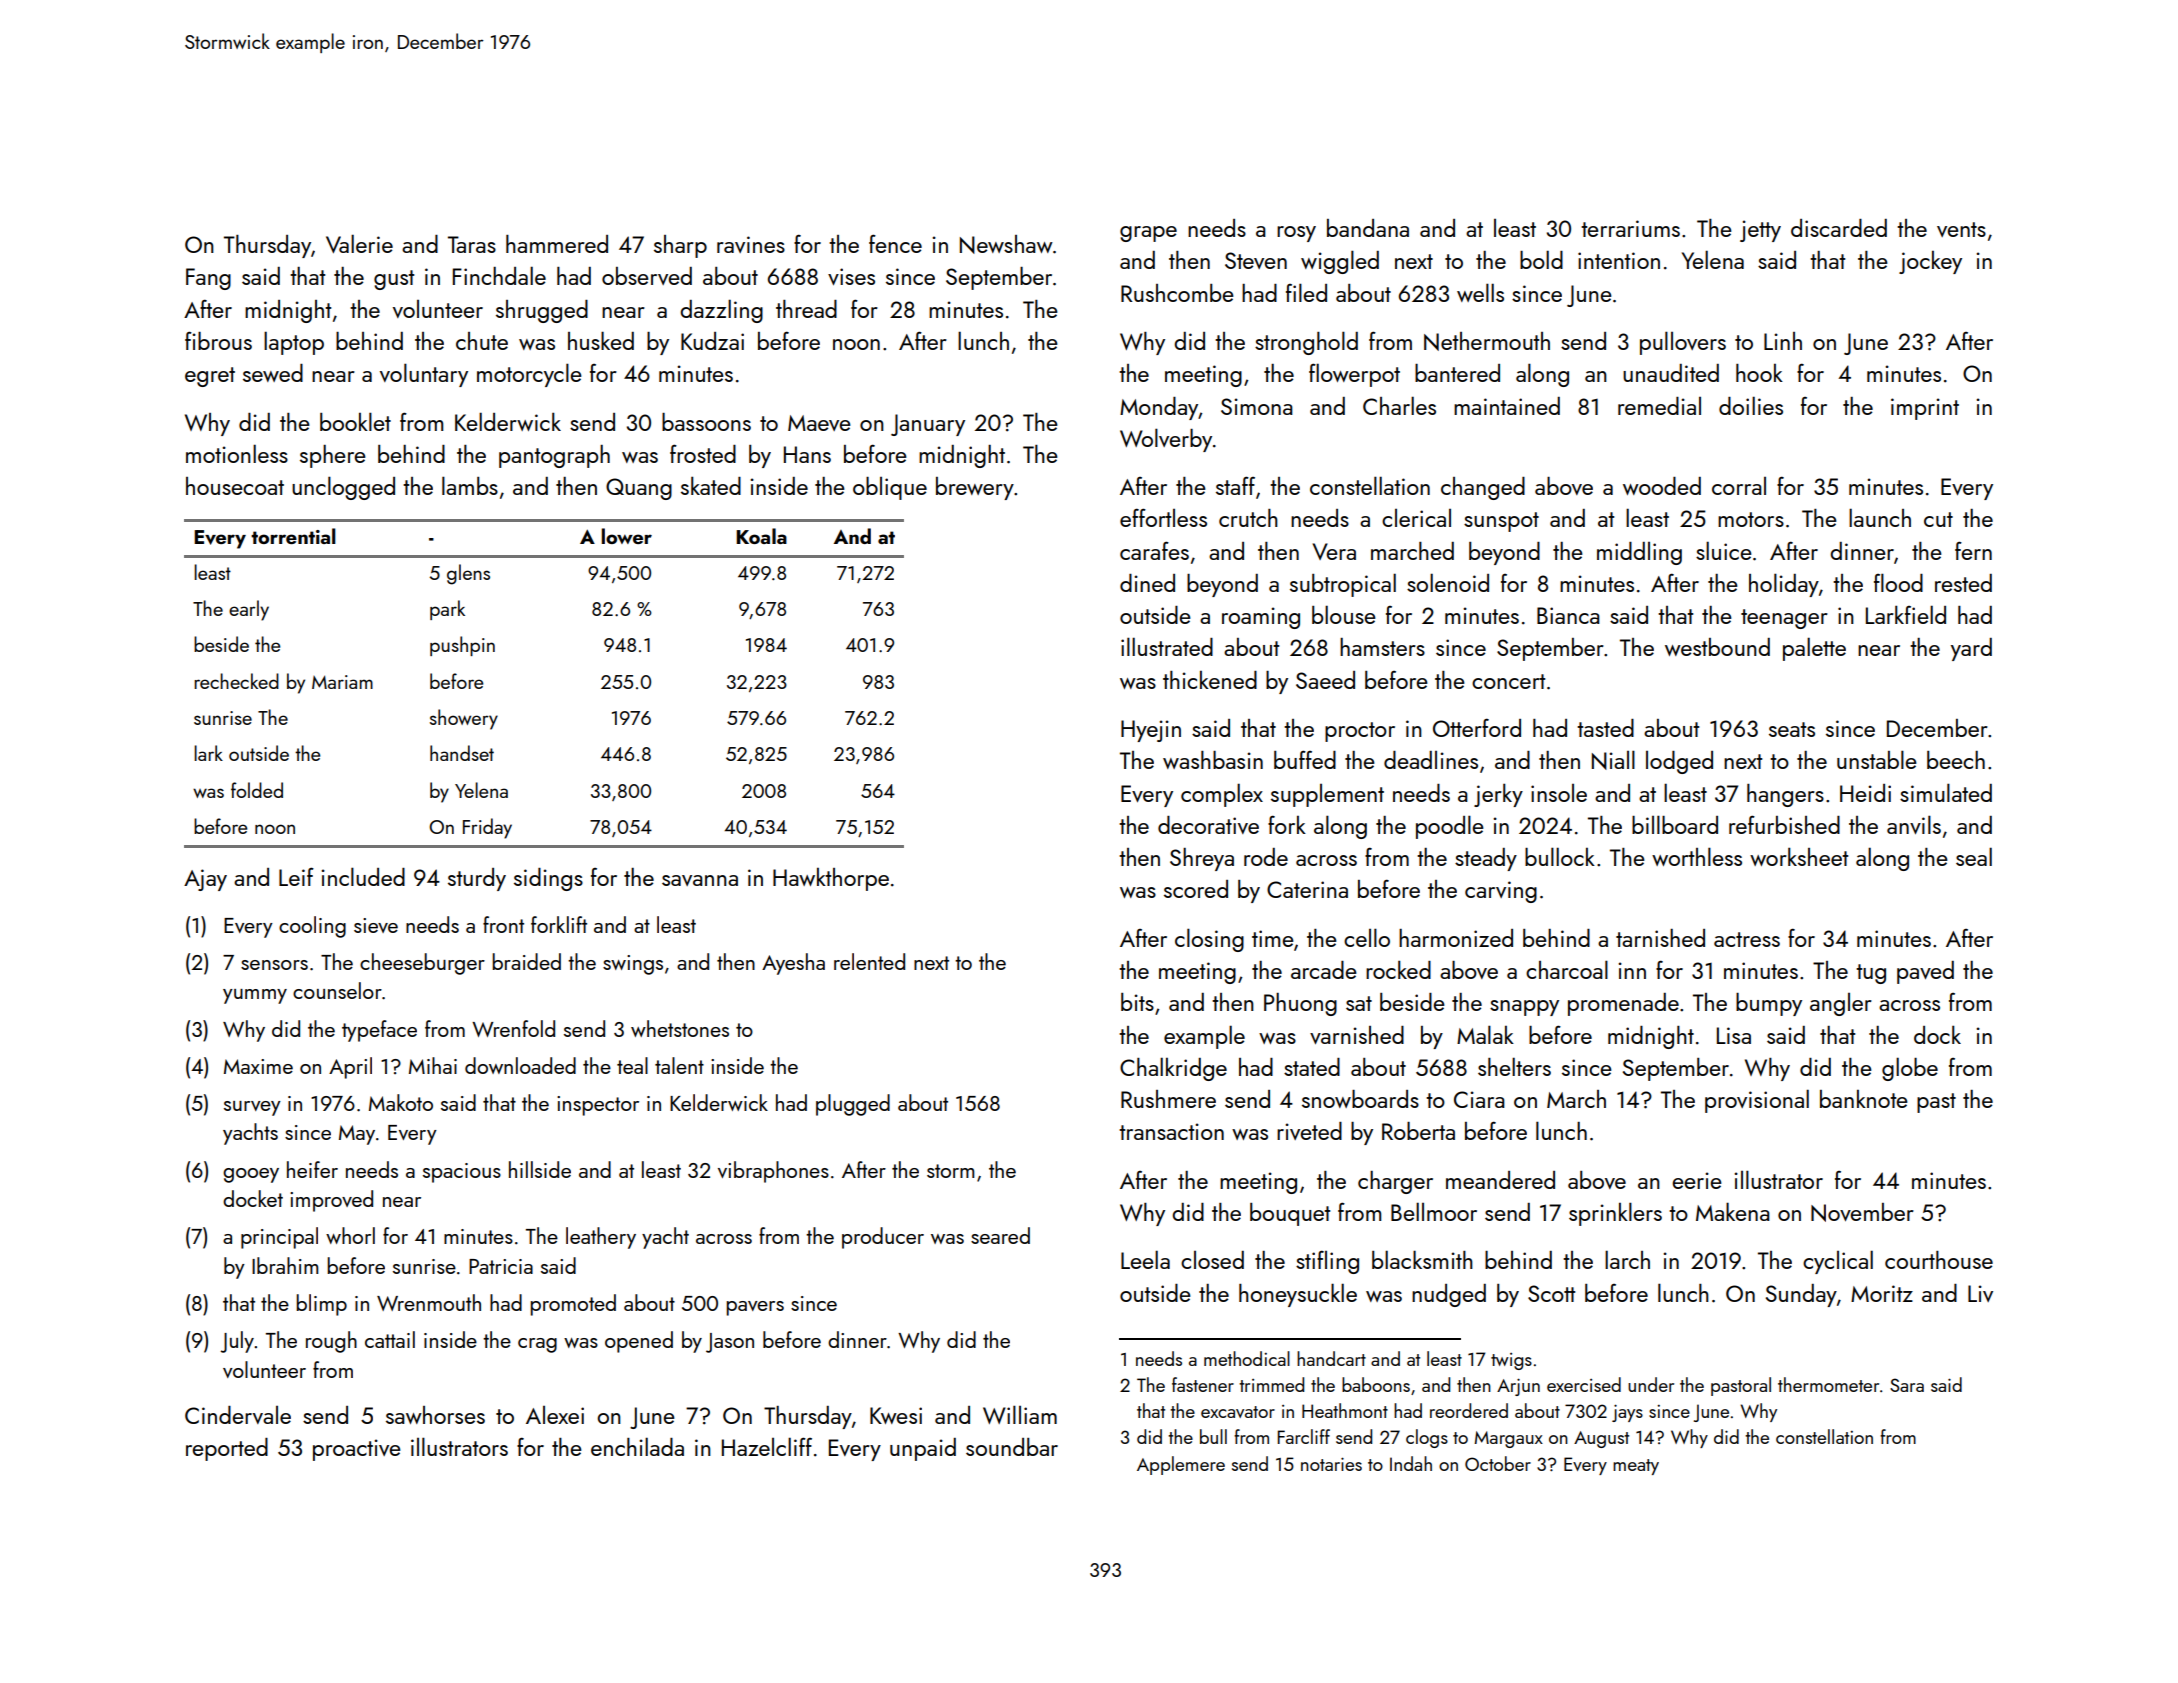 This page has height=1683, width=2178. Describe the element at coordinates (1568, 615) in the page. I see `Bianca` at that location.
